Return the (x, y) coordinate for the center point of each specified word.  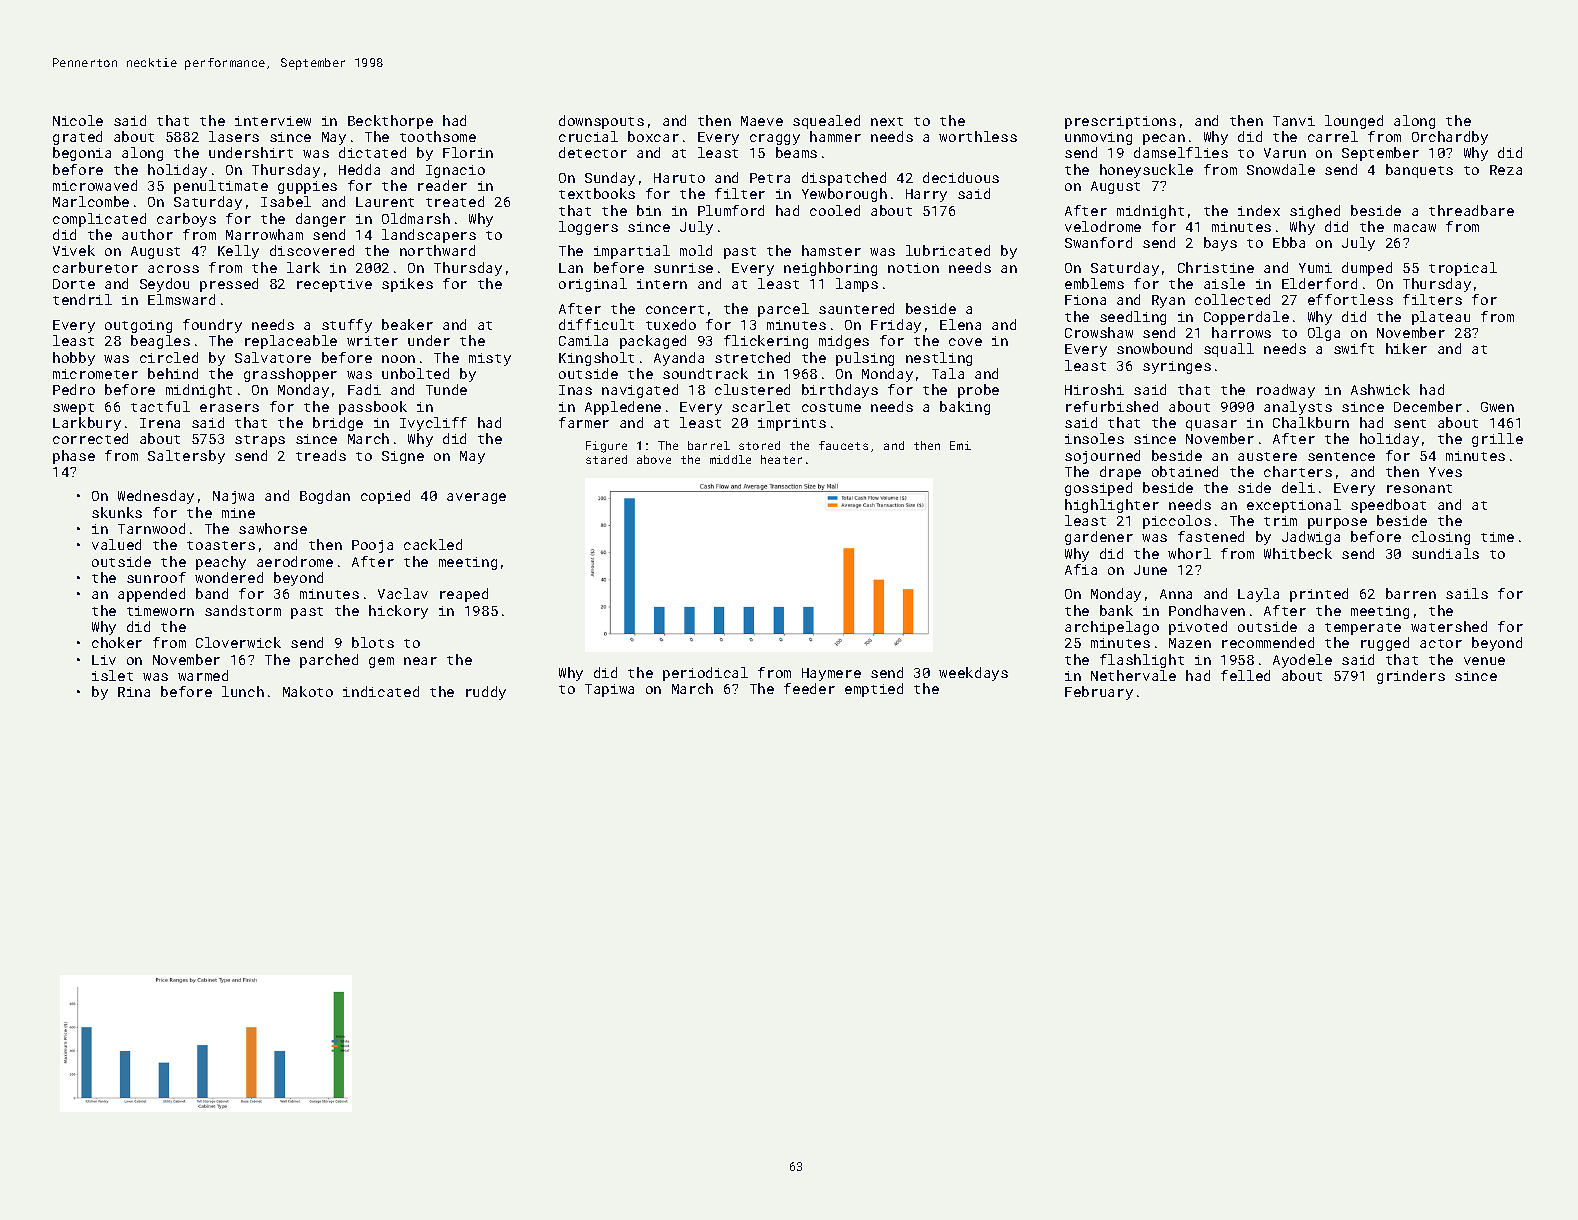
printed (1319, 595)
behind (173, 373)
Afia (1081, 569)
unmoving (1098, 138)
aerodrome (295, 561)
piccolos (1177, 522)
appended (151, 595)
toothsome (438, 136)
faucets (843, 445)
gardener (1099, 538)
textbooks (597, 193)
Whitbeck (1298, 553)
